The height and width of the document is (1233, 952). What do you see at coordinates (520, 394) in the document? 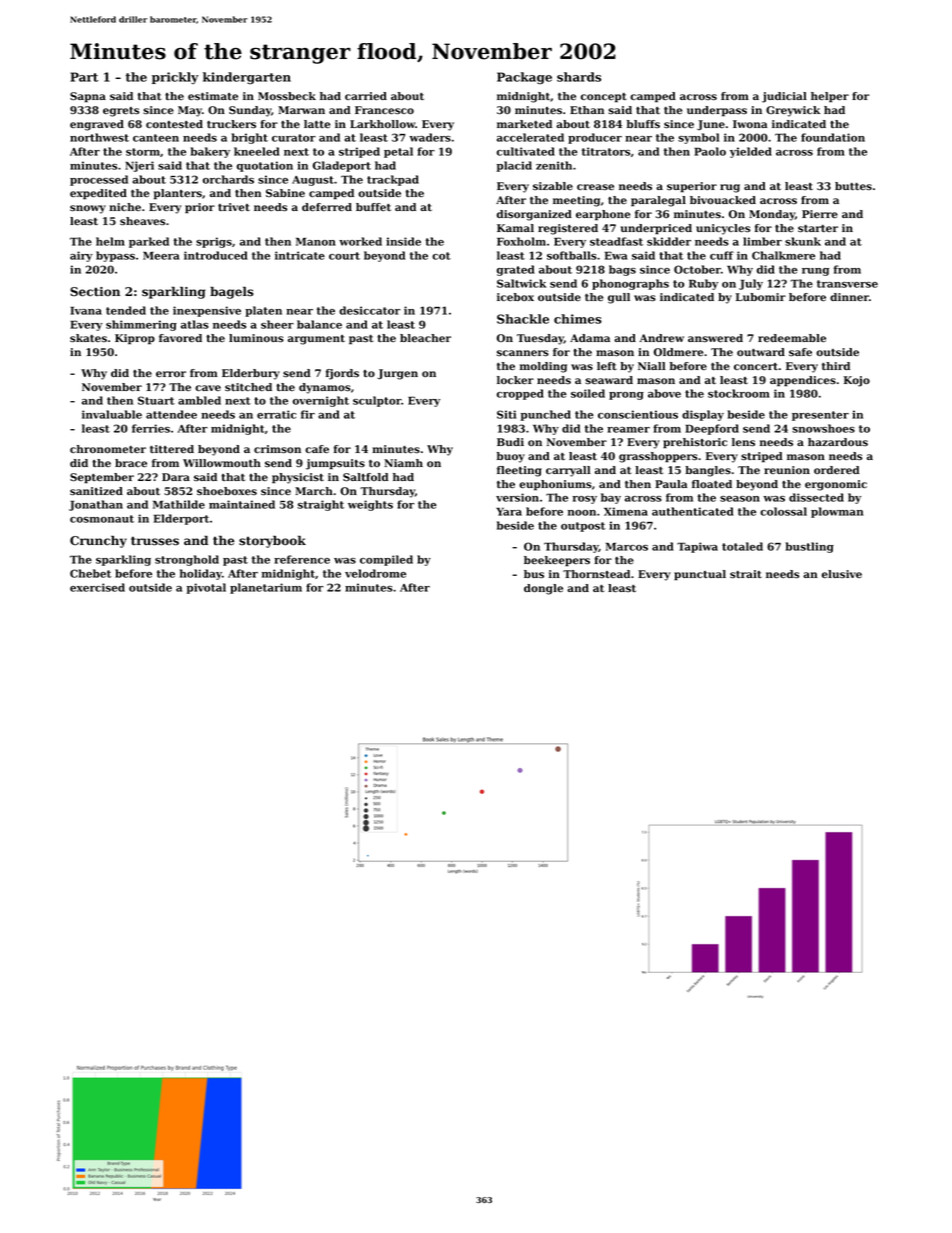
I see `cropped` at bounding box center [520, 394].
